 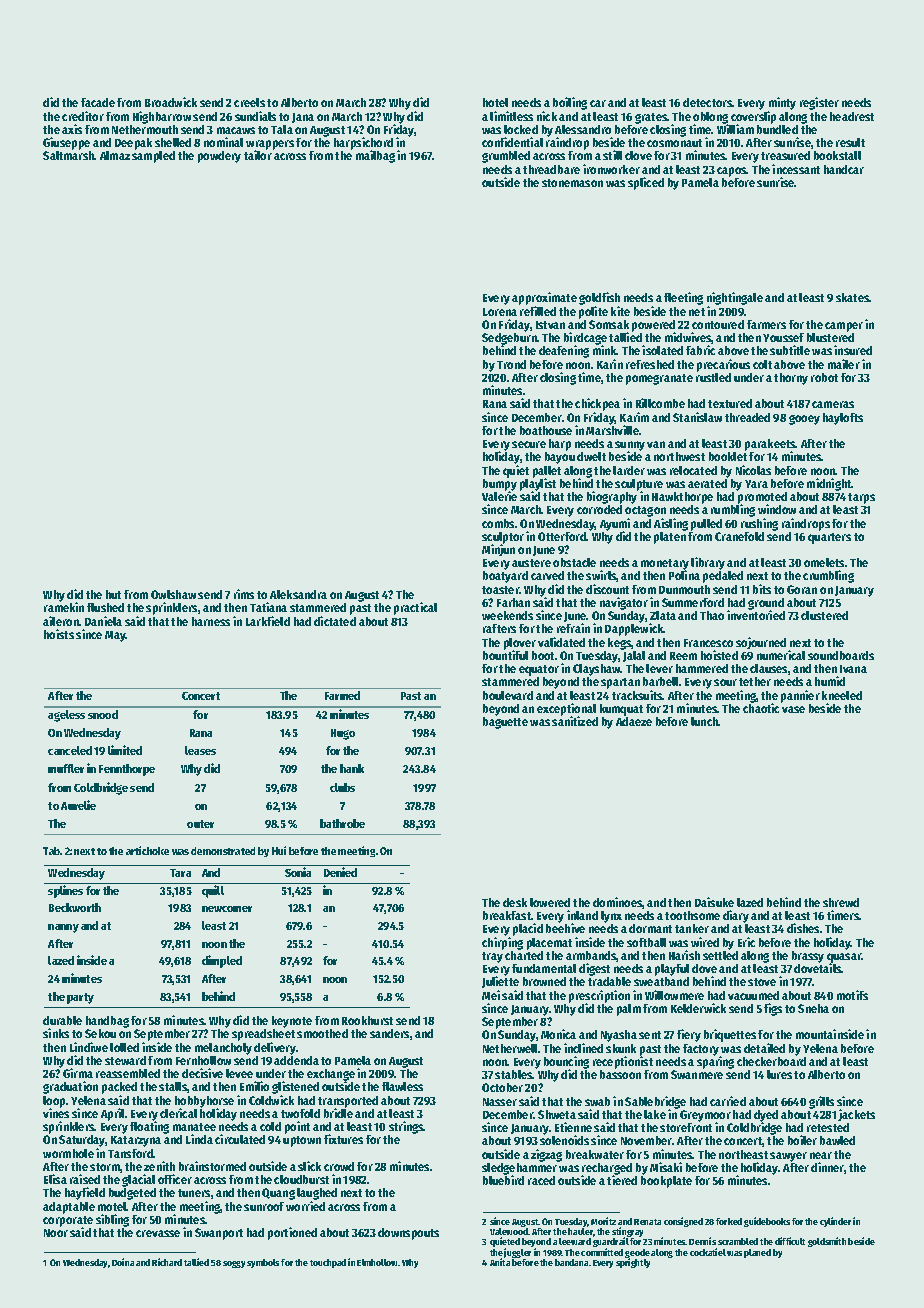 I want to click on bridle, so click(x=338, y=1113).
